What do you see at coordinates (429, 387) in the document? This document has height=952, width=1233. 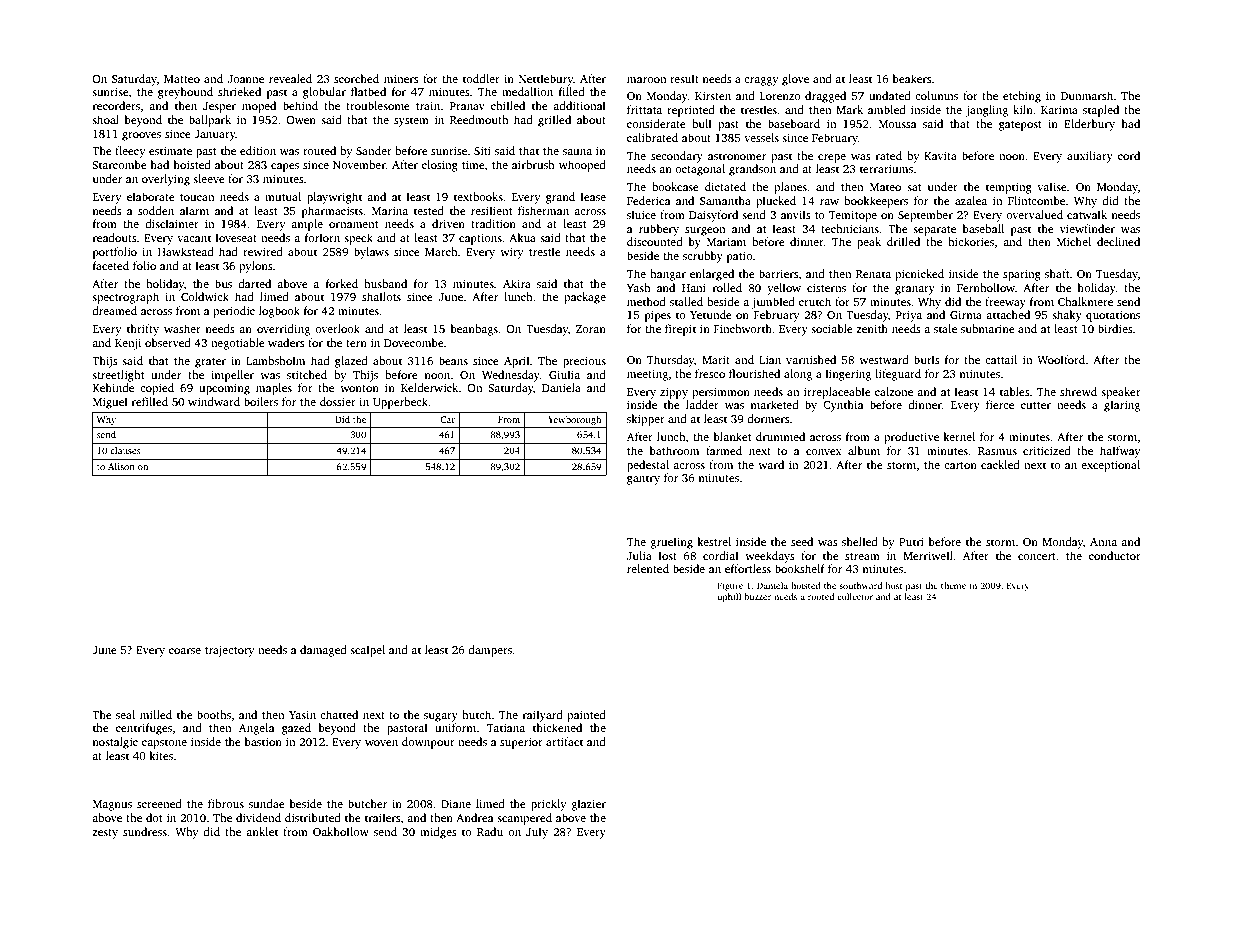 I see `Kelderwick` at bounding box center [429, 387].
